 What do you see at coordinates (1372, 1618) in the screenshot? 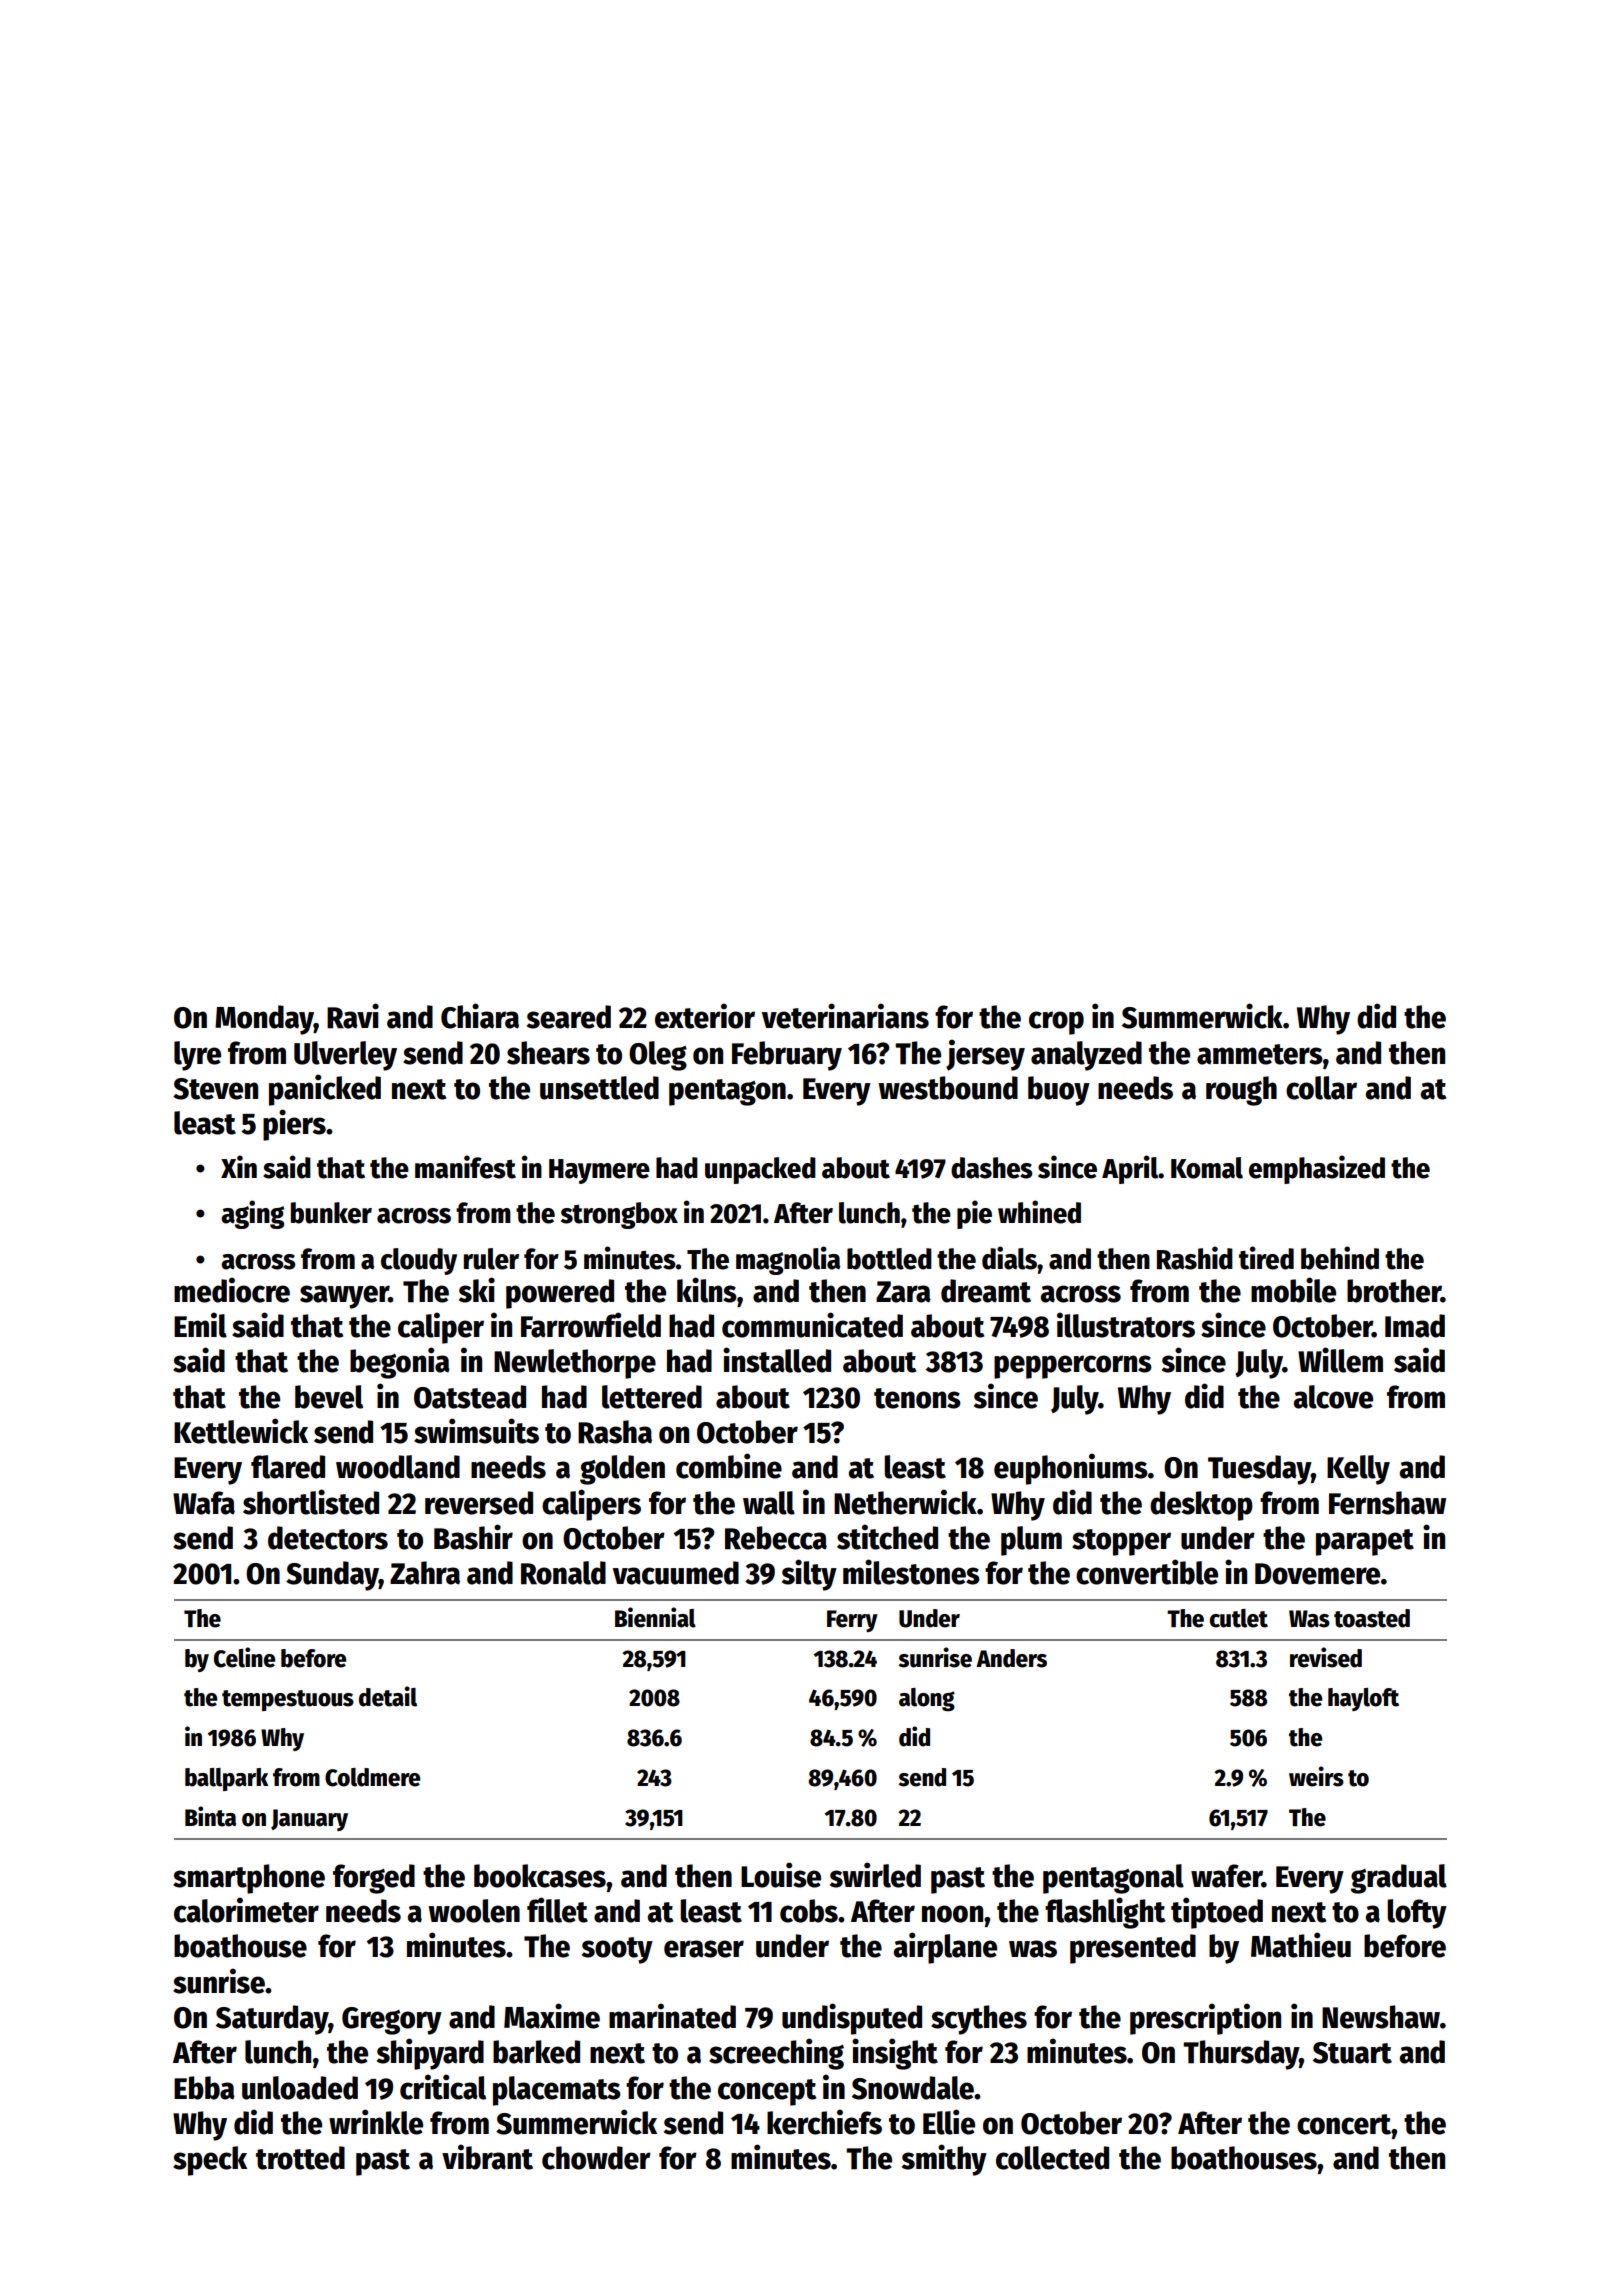
I see `toasted` at bounding box center [1372, 1618].
